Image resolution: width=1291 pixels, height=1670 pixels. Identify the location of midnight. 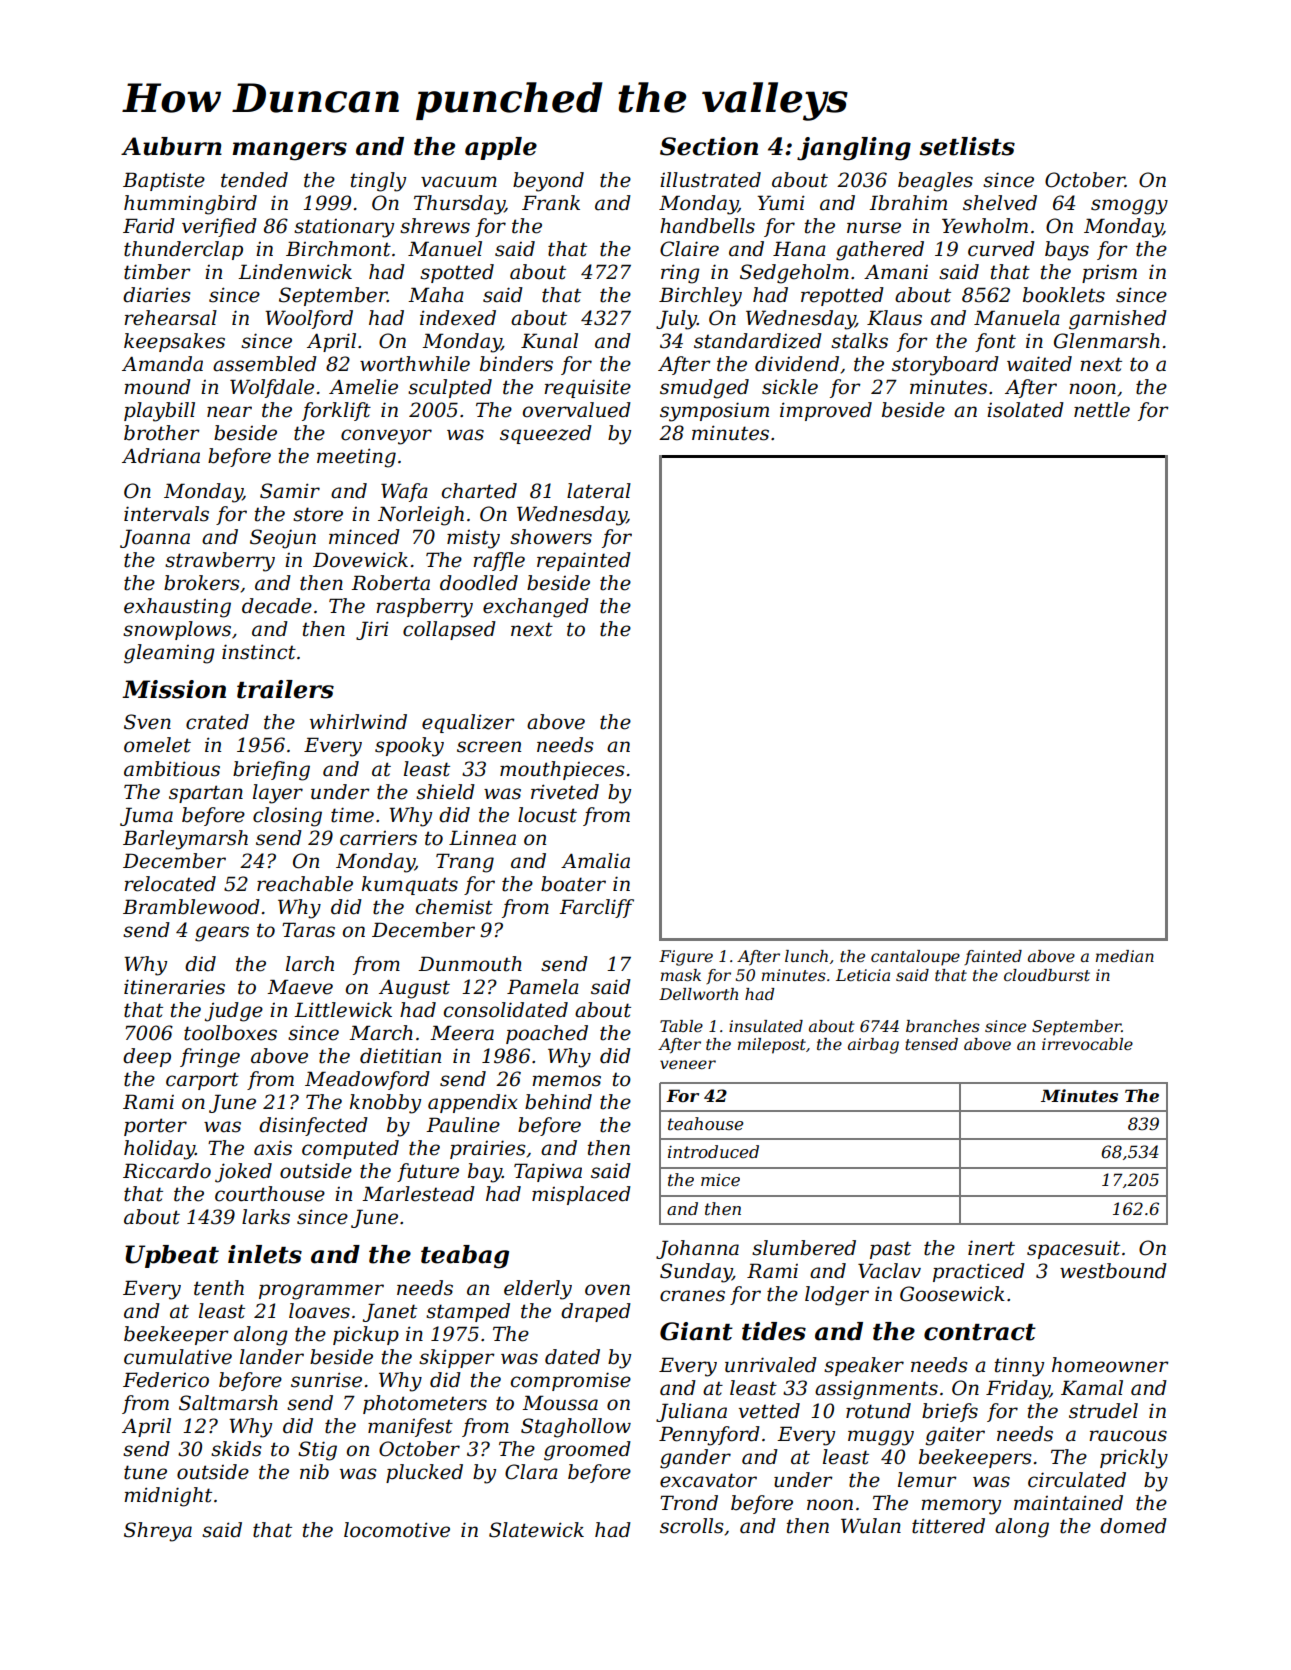
(168, 1497).
